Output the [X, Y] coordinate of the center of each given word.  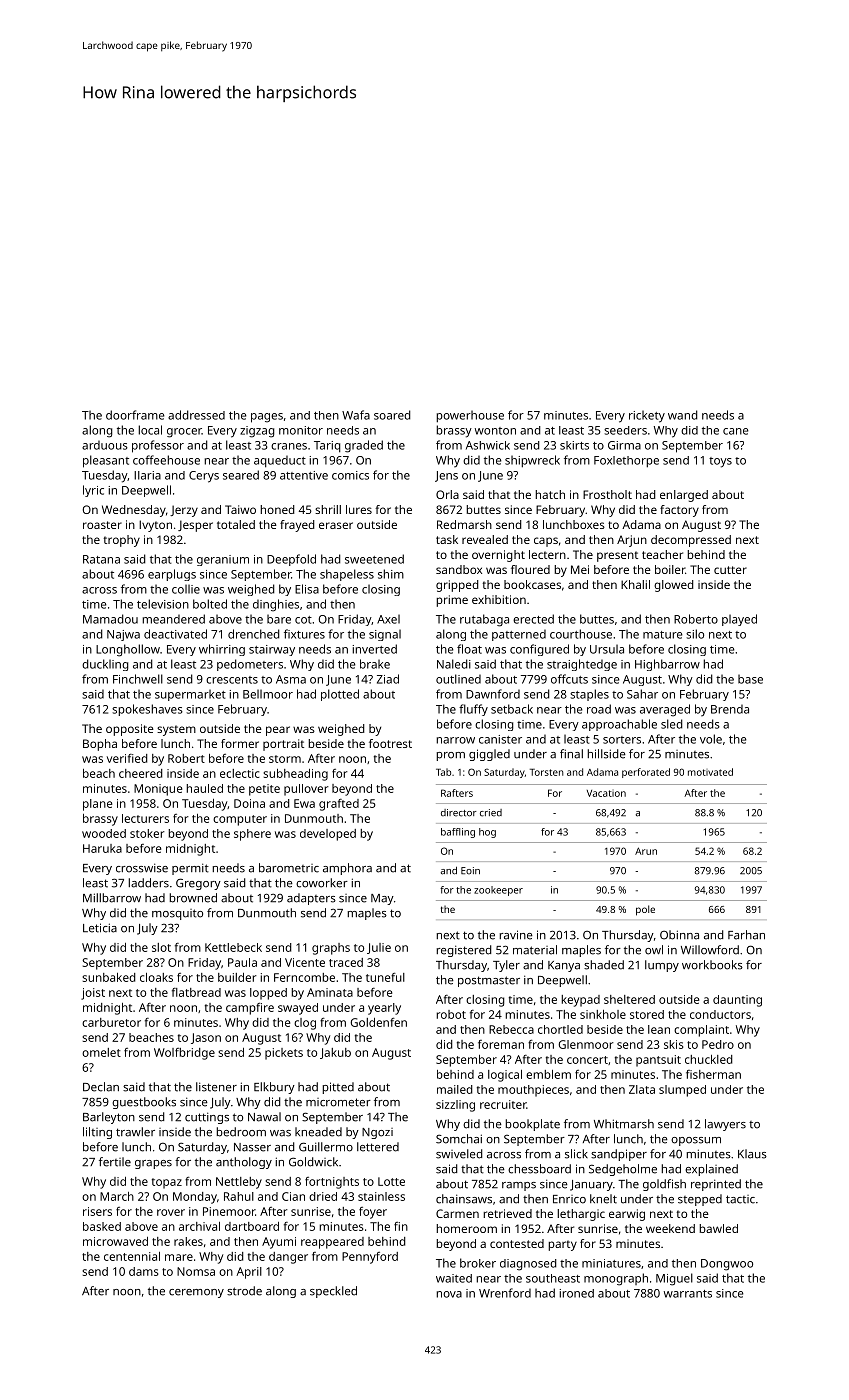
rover [171, 1212]
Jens [446, 476]
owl [654, 950]
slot [161, 947]
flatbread [196, 992]
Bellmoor [268, 694]
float [469, 649]
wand [683, 415]
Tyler [506, 966]
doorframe [135, 415]
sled [672, 724]
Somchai [459, 1139]
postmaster [489, 981]
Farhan [746, 935]
